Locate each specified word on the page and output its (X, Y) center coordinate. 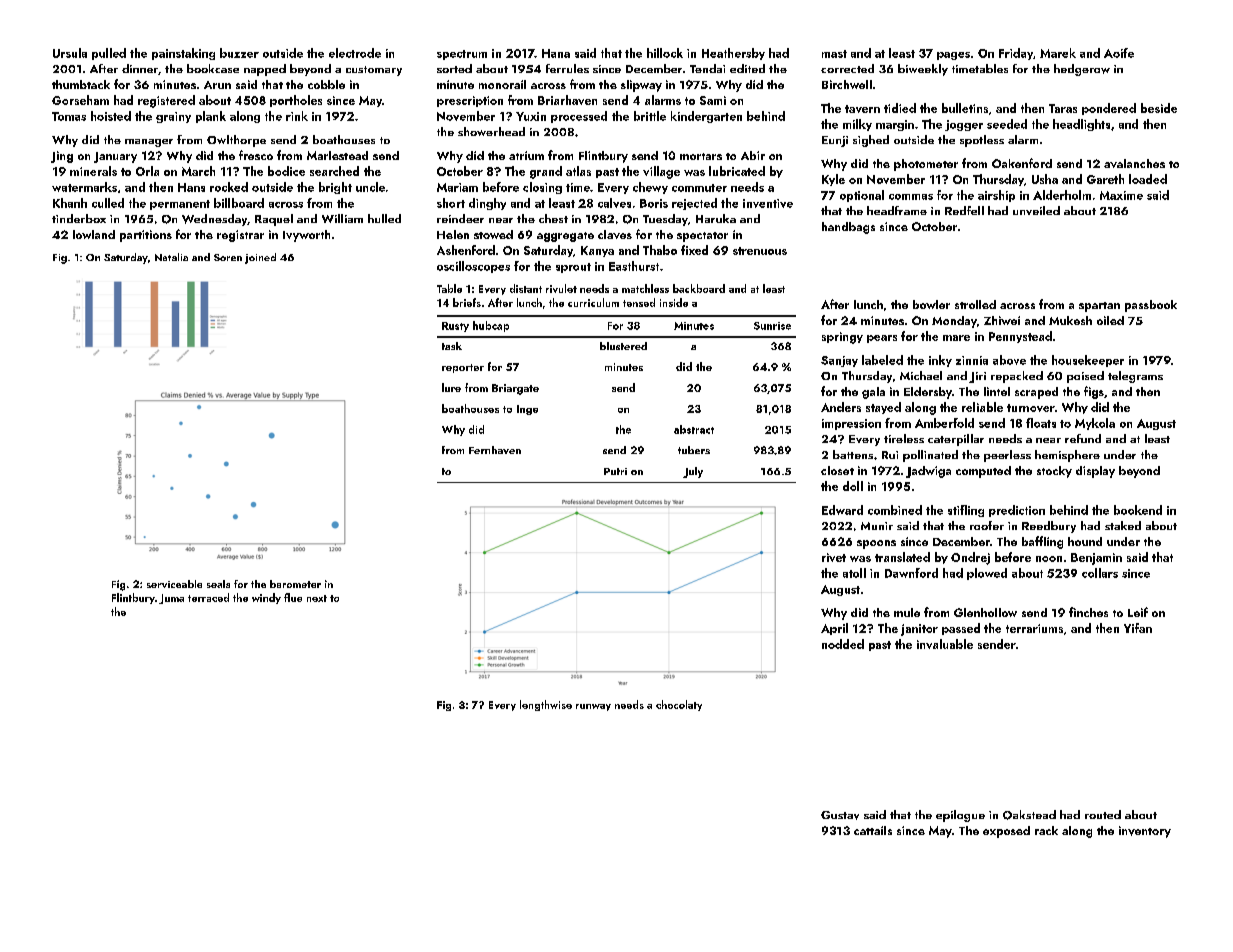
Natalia (171, 257)
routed (1103, 814)
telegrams (1135, 377)
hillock (665, 53)
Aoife (1119, 53)
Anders (841, 407)
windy (266, 598)
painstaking (183, 54)
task (452, 346)
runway (593, 707)
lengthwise (546, 705)
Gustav (840, 815)
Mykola (1095, 424)
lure (451, 387)
